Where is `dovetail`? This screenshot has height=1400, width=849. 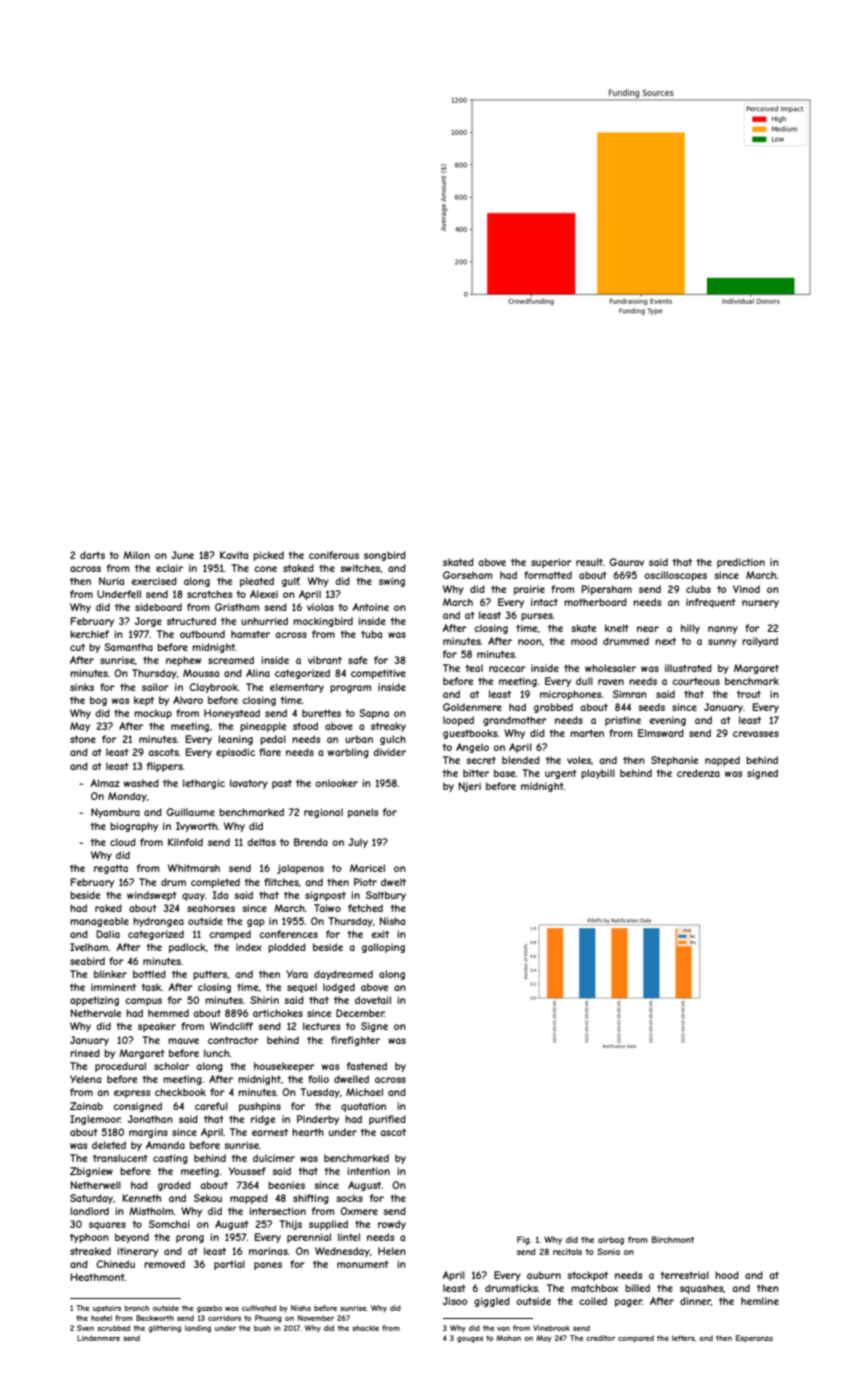
dovetail is located at coordinates (373, 1000).
